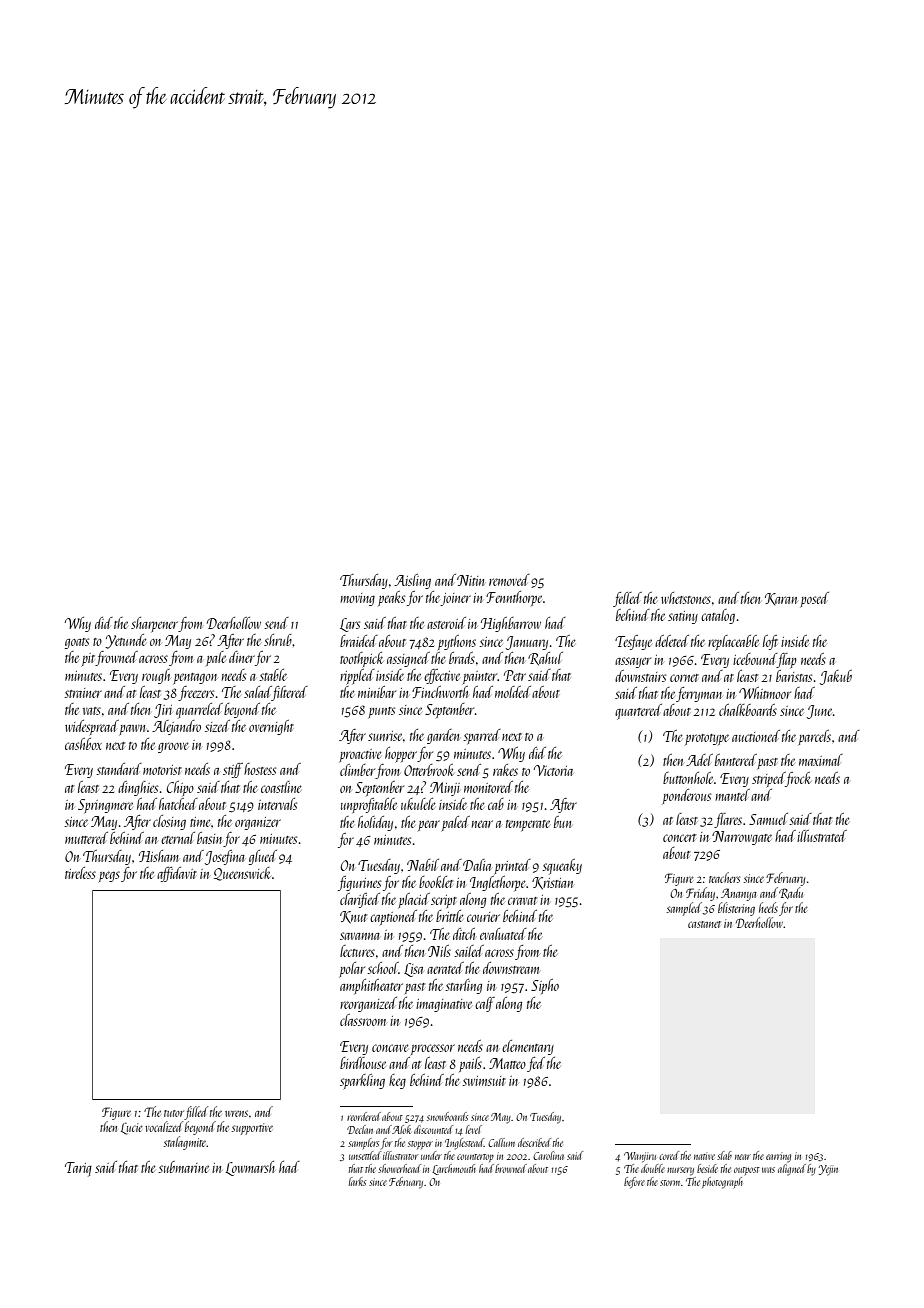 The height and width of the screenshot is (1308, 924). Describe the element at coordinates (522, 901) in the screenshot. I see `cravat` at that location.
